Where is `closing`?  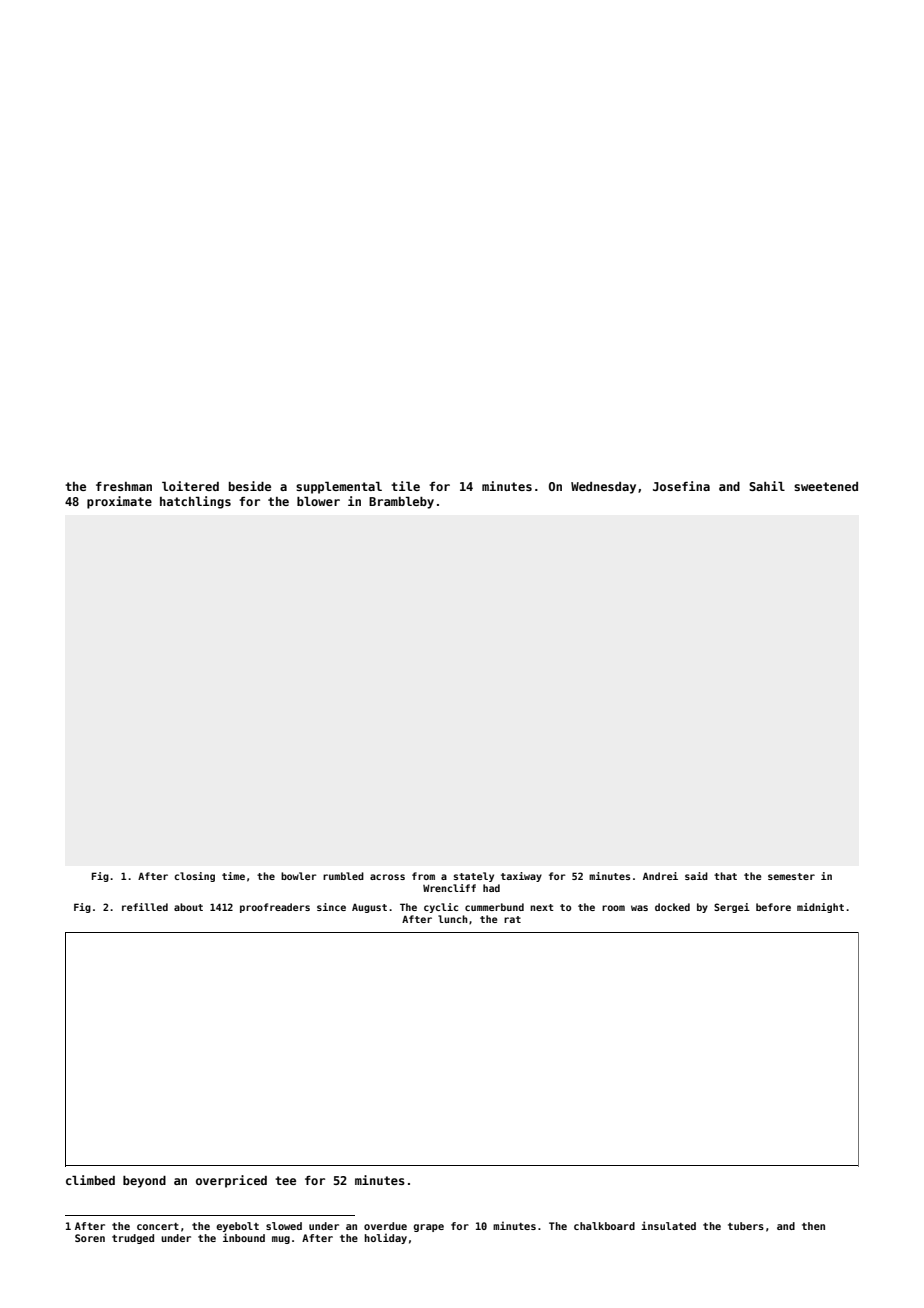 closing is located at coordinates (194, 877).
